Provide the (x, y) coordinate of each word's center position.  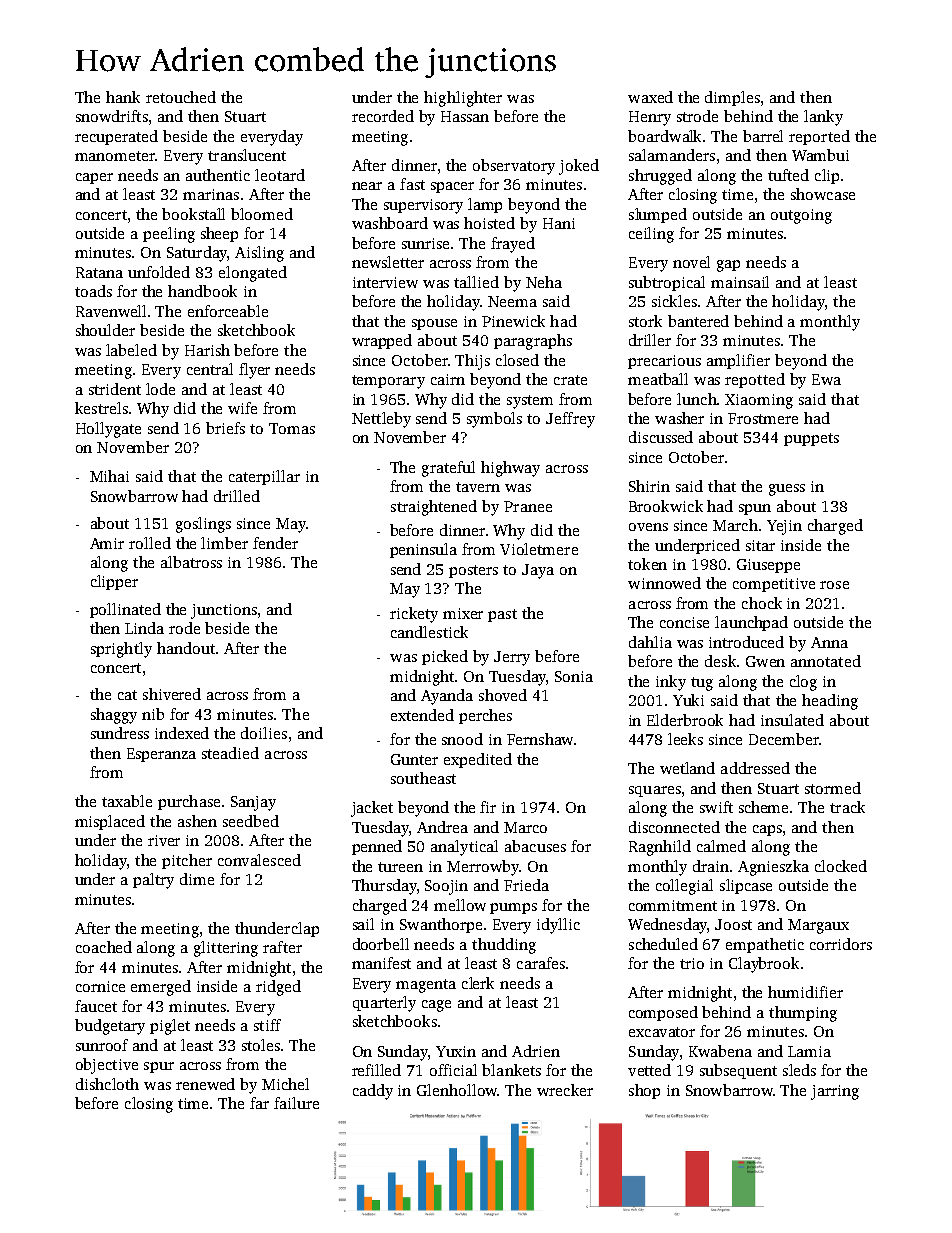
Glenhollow (457, 1090)
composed (663, 1013)
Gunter (414, 759)
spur (159, 1067)
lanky (823, 118)
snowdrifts (112, 116)
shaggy (114, 716)
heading (830, 702)
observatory (514, 167)
